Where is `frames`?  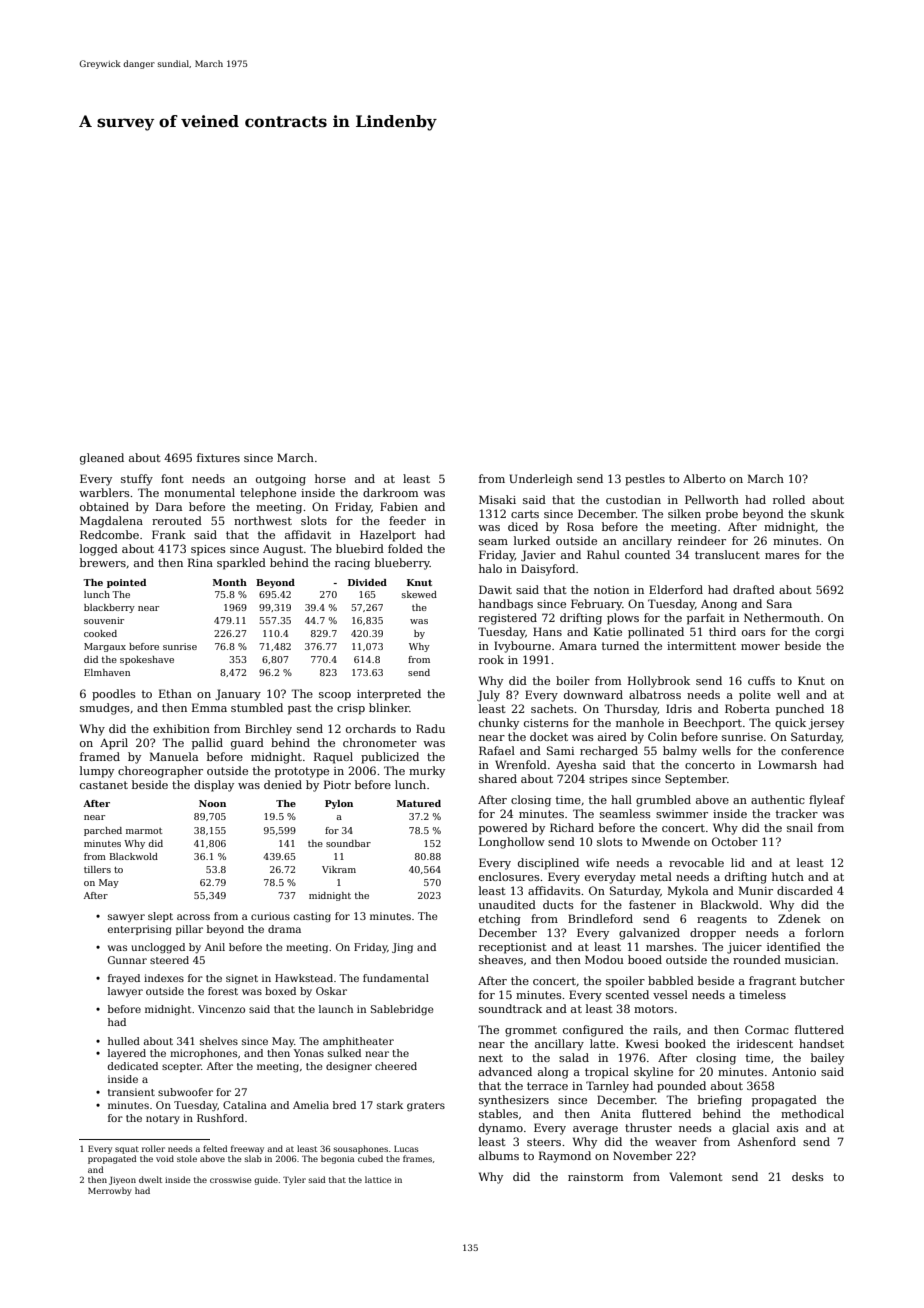 frames is located at coordinates (417, 1158).
